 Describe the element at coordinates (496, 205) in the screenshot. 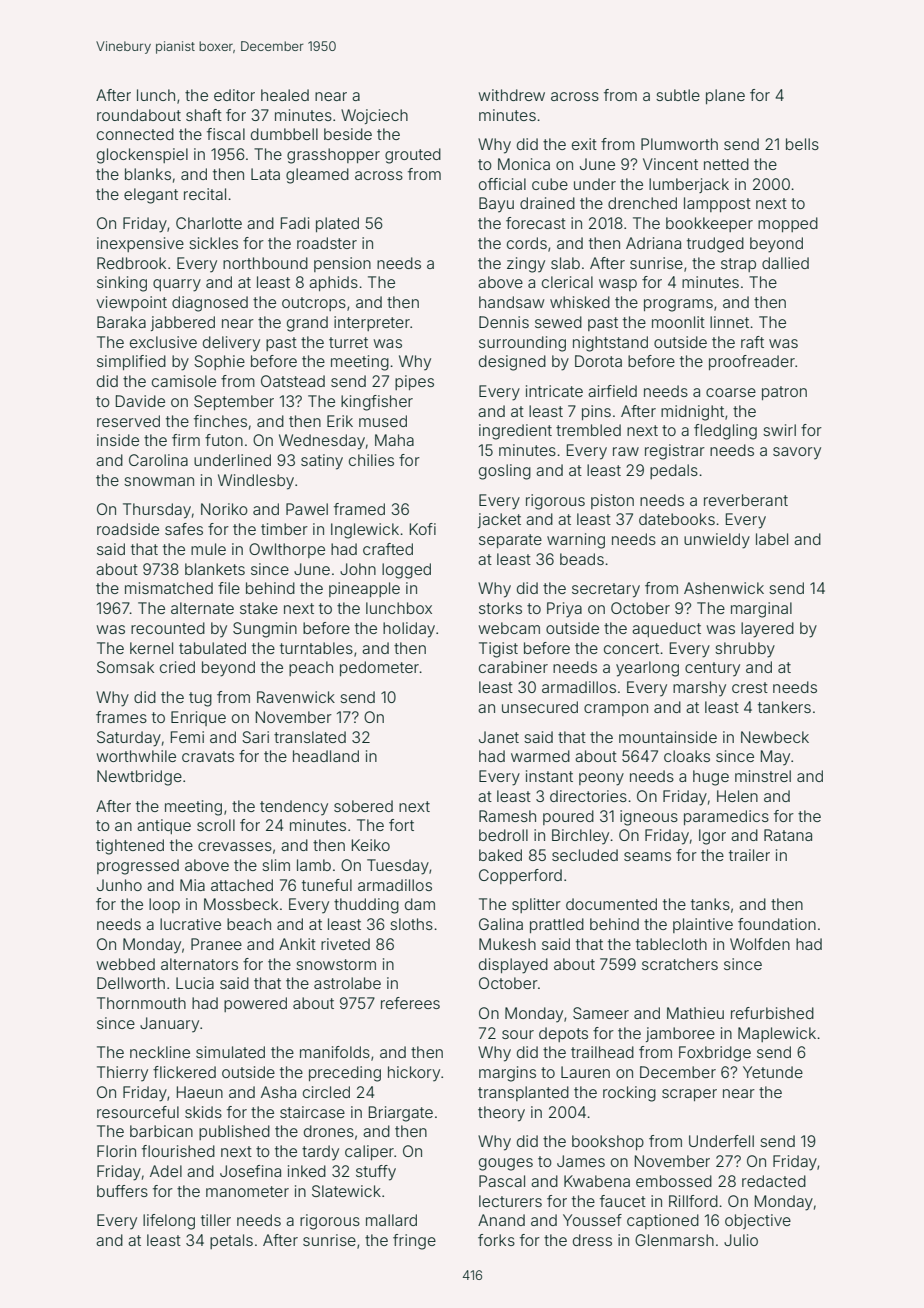

I see `Bayu` at that location.
